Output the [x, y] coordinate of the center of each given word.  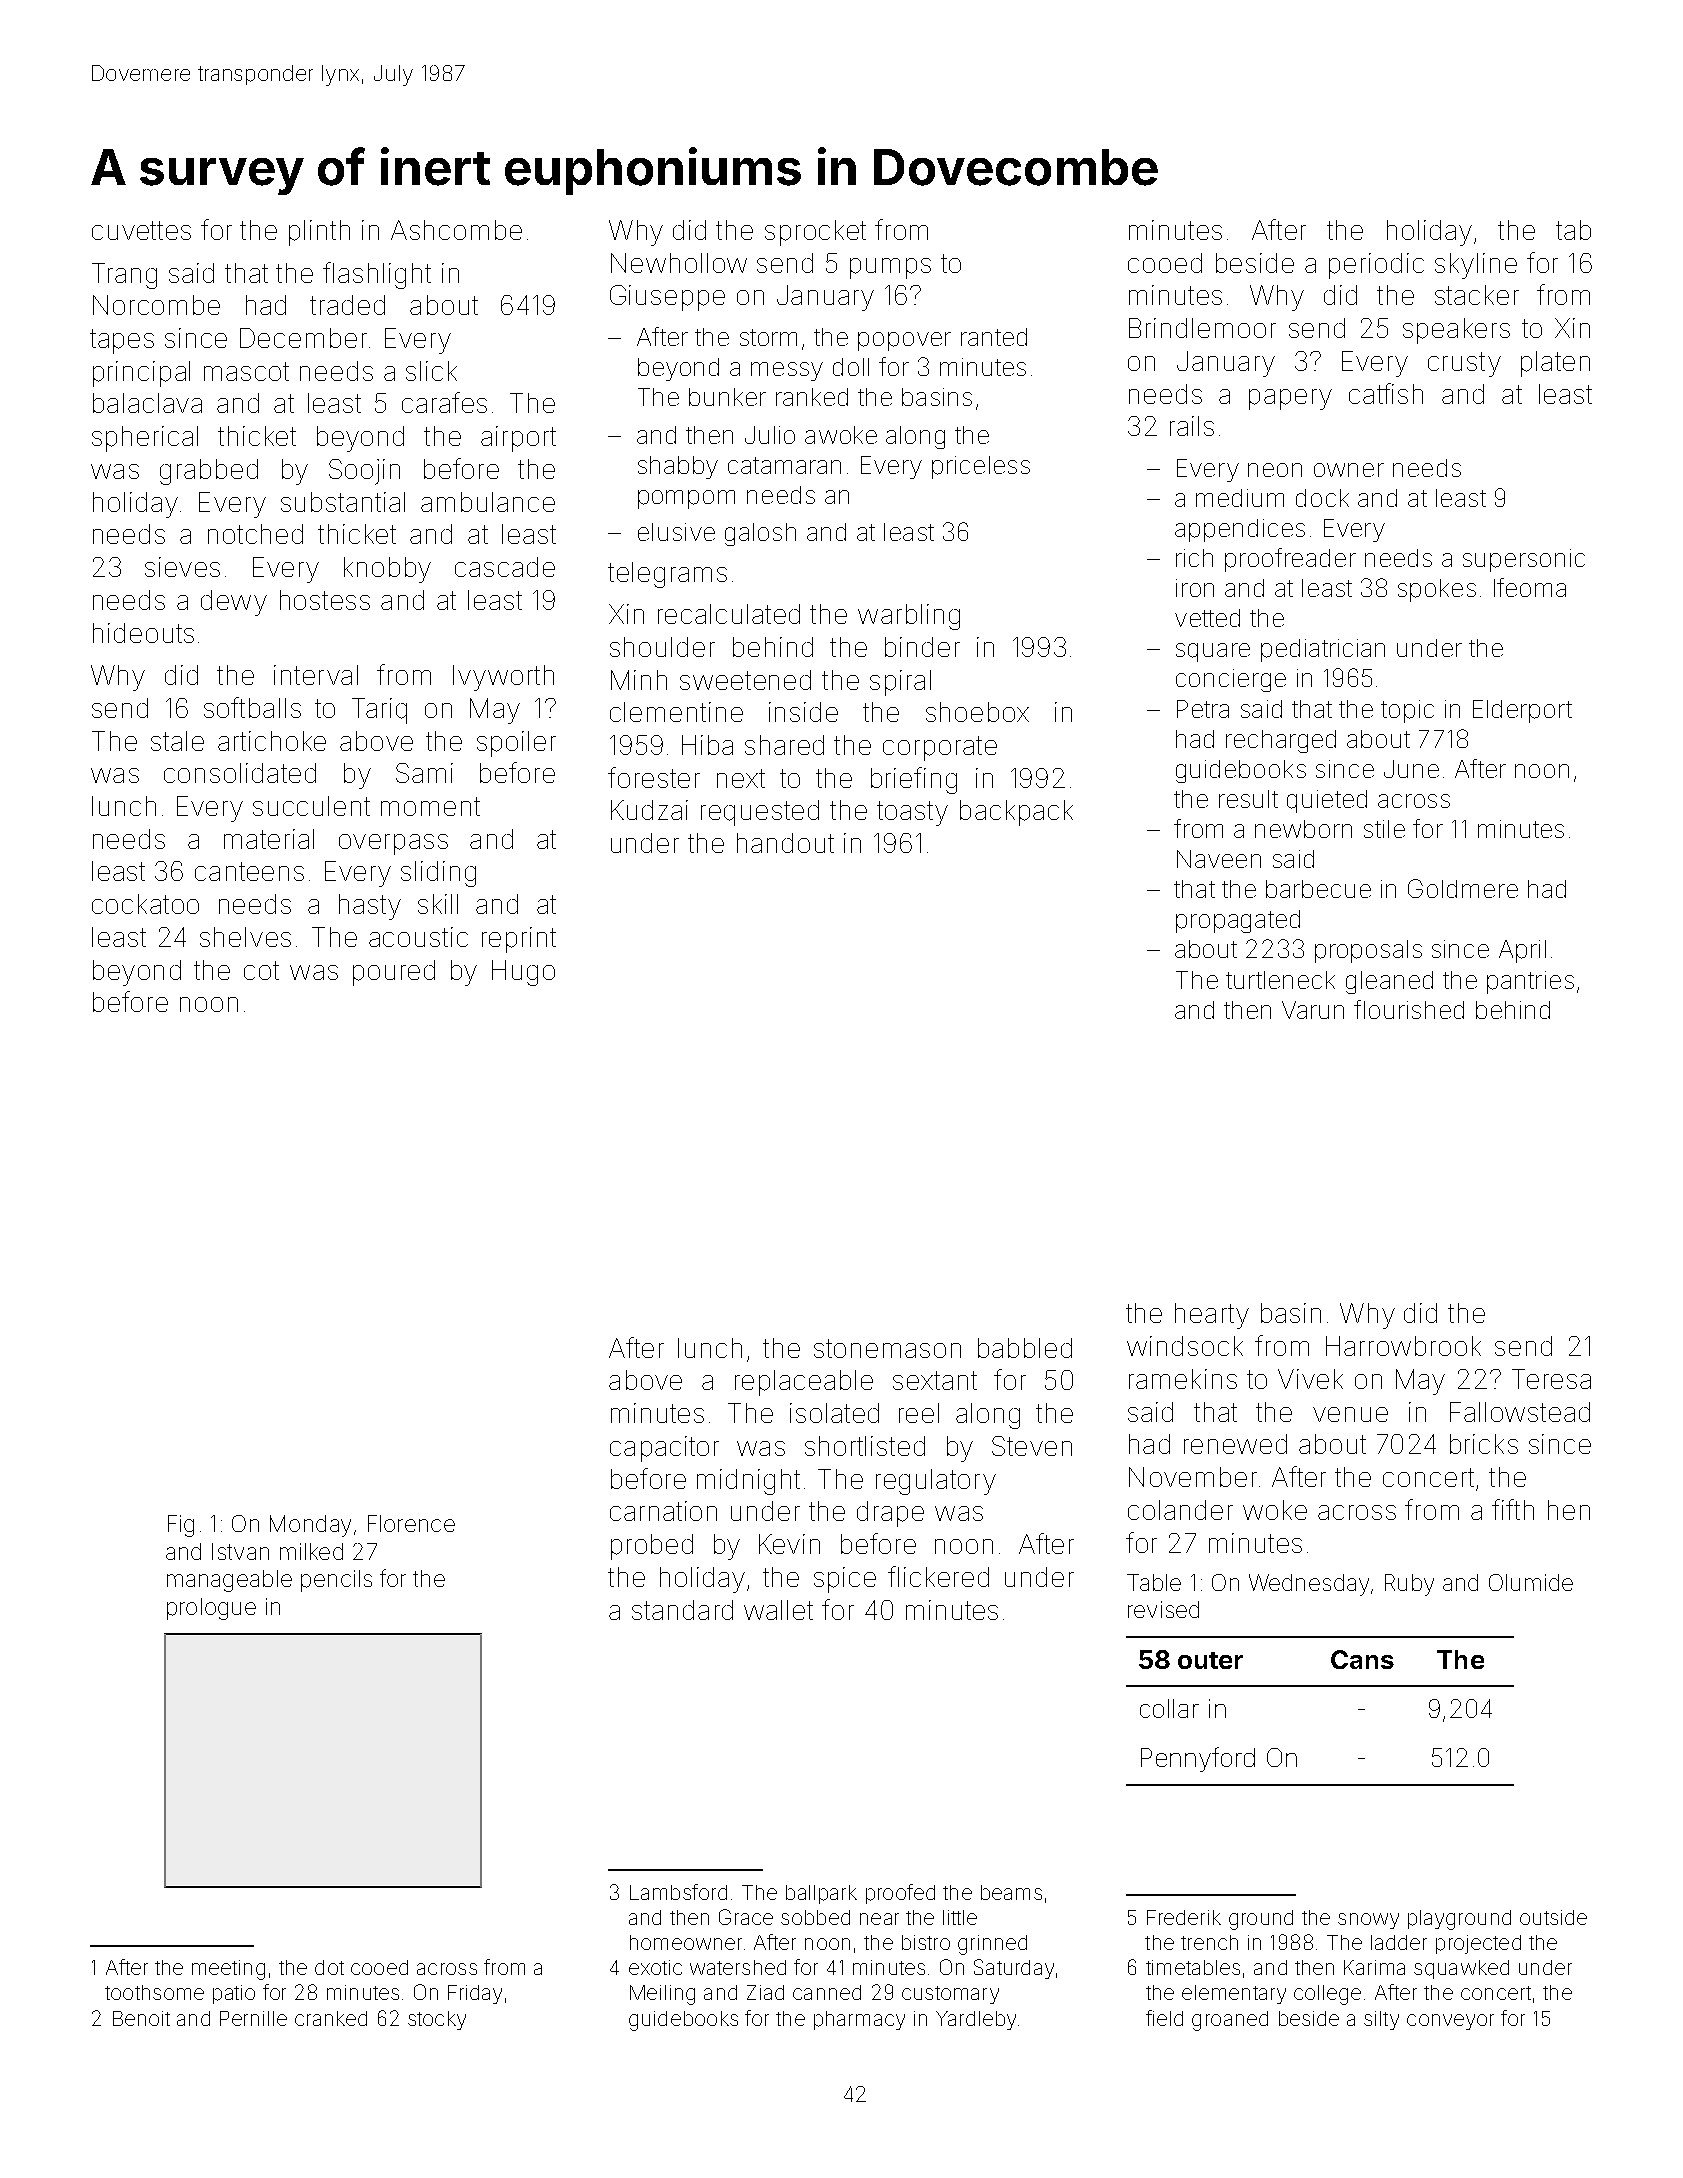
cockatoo [145, 904]
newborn [1303, 829]
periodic [1376, 266]
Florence [411, 1523]
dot [329, 1967]
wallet [778, 1610]
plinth [319, 233]
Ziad [765, 1992]
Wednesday [1309, 1585]
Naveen [1219, 859]
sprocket [815, 233]
